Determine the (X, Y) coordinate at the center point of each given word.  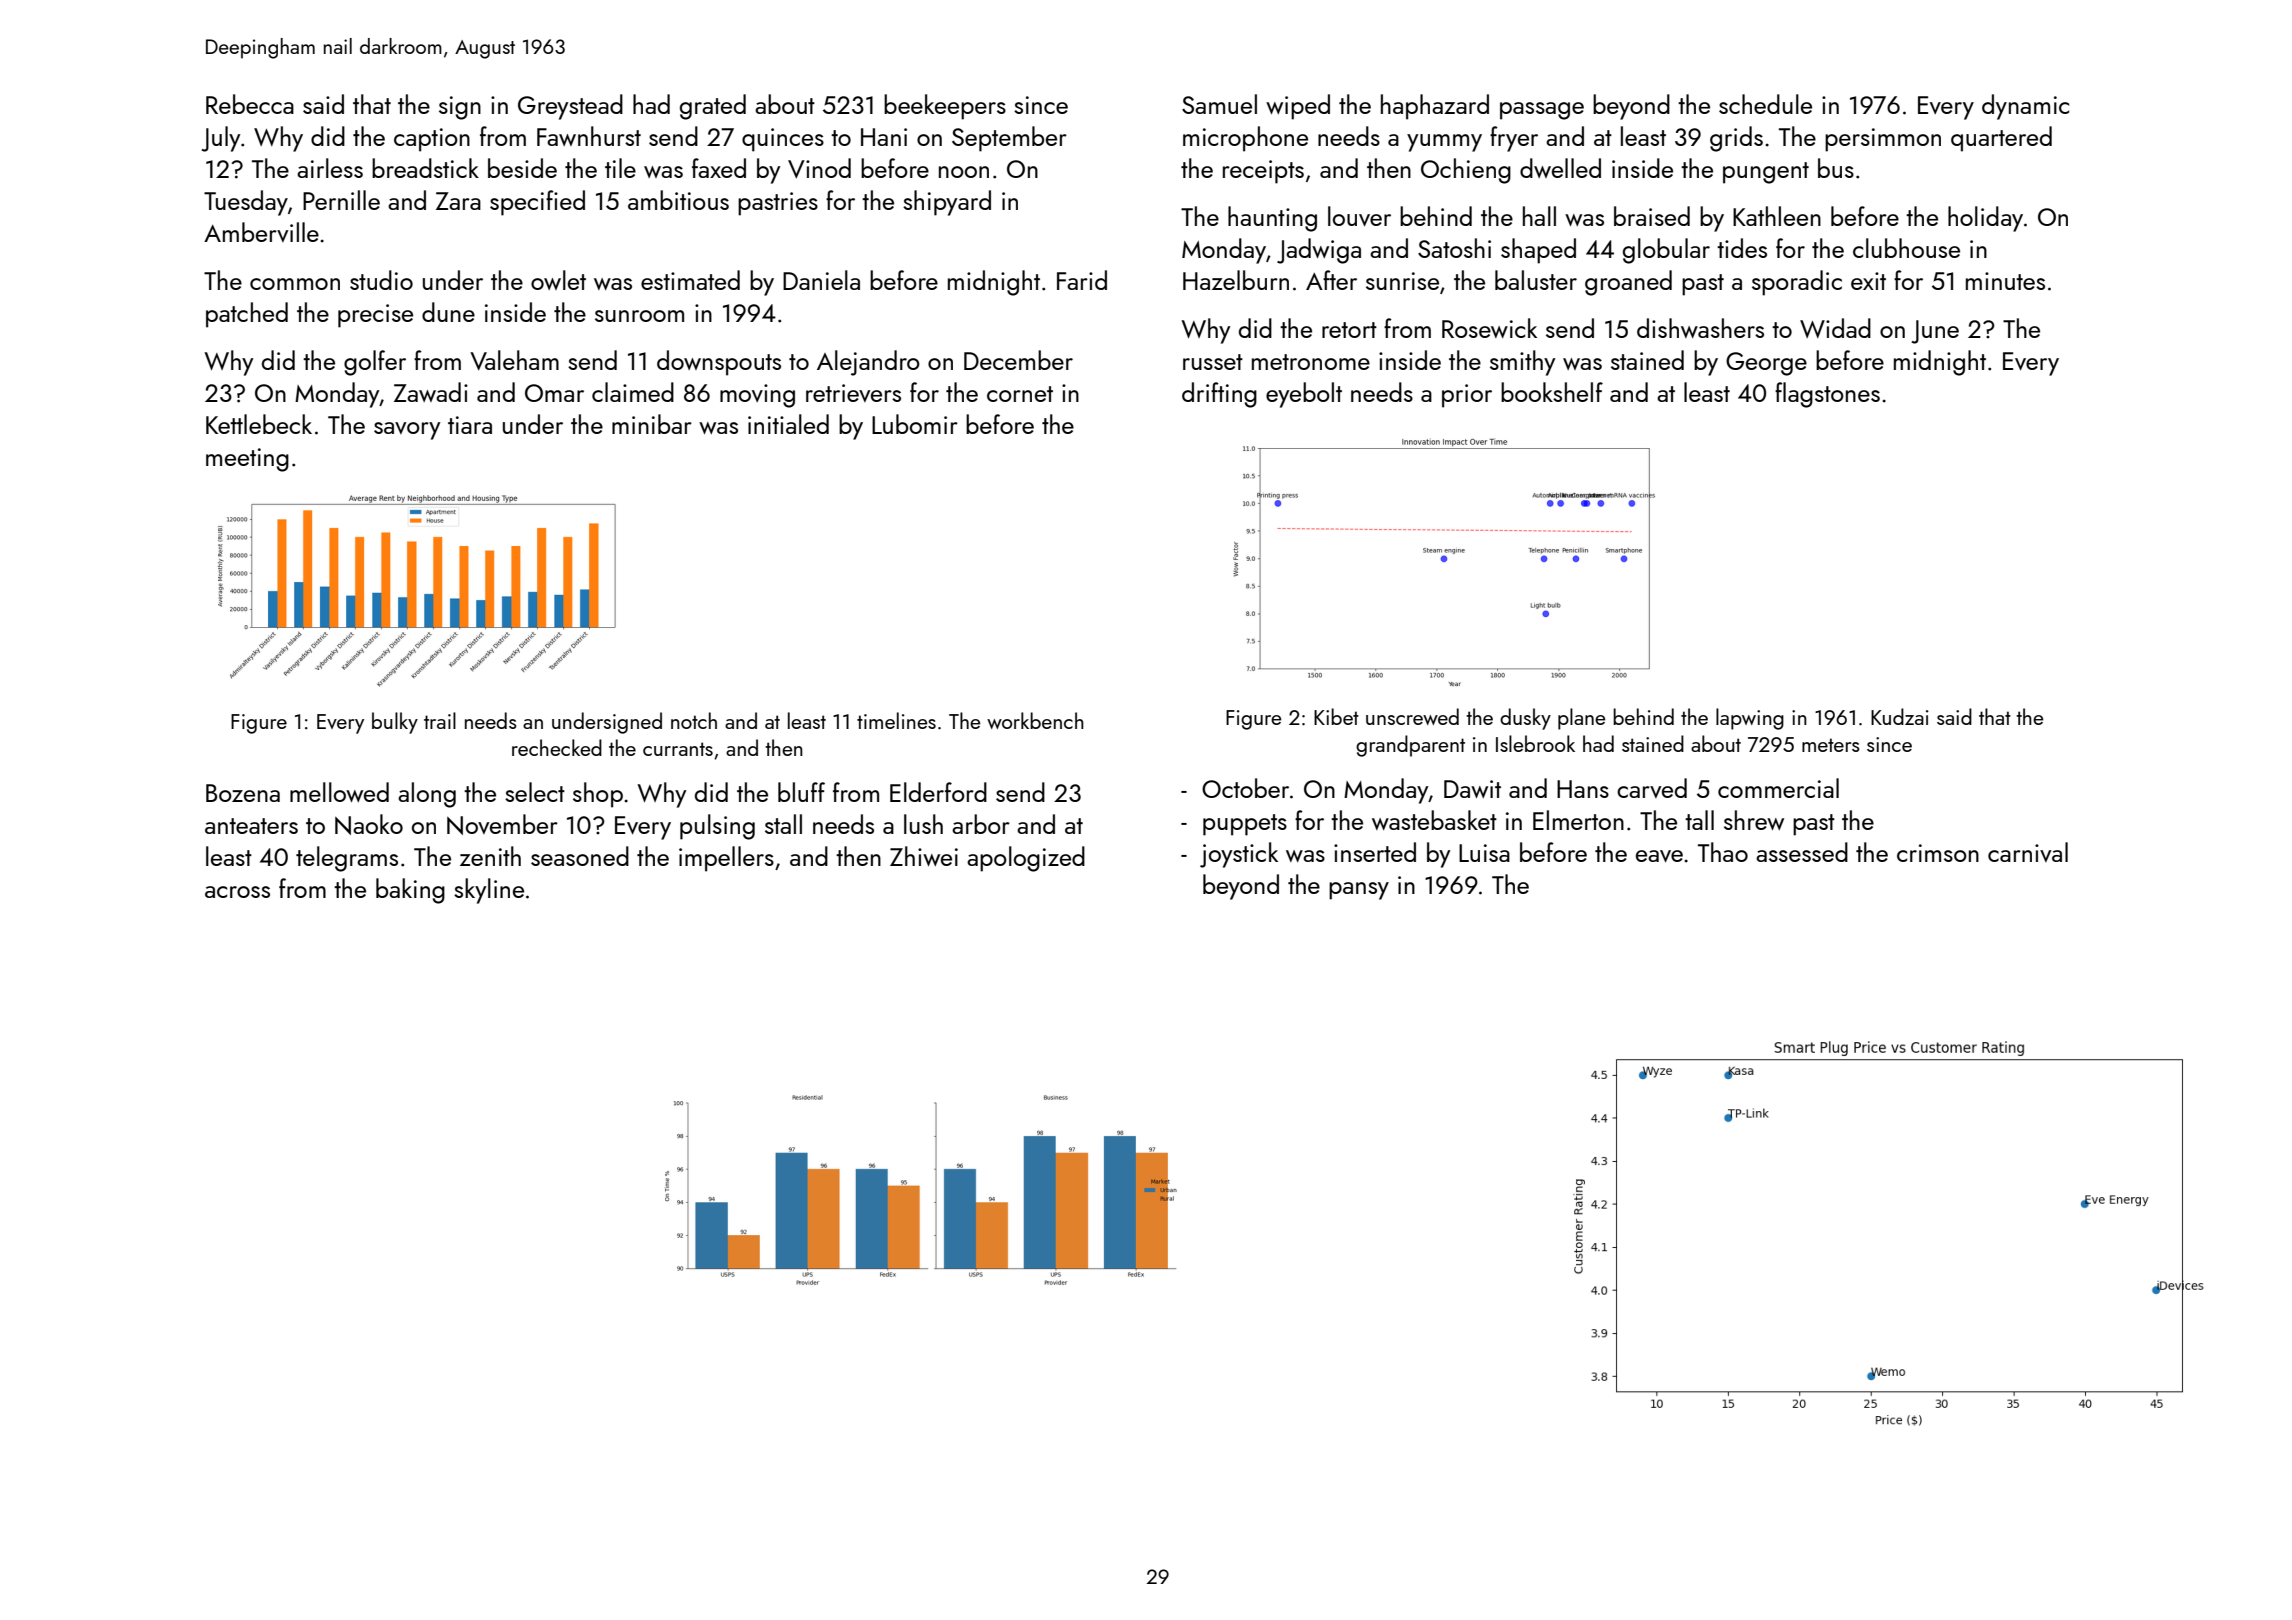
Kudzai (1900, 716)
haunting (1272, 219)
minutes (2005, 281)
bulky (395, 723)
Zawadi (431, 392)
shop (598, 795)
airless (330, 168)
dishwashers (1700, 328)
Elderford (938, 792)
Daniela (821, 280)
